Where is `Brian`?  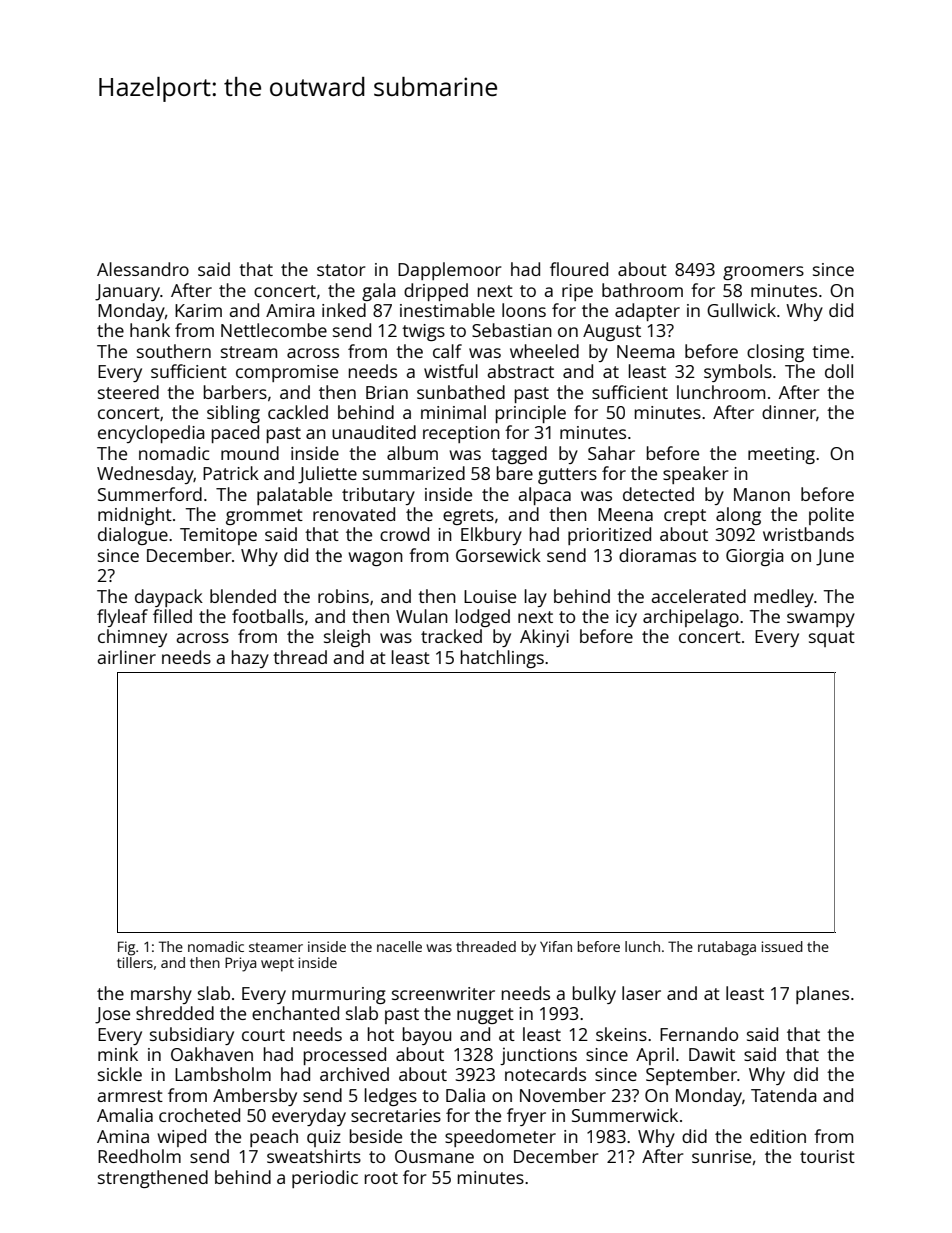 Brian is located at coordinates (387, 392).
